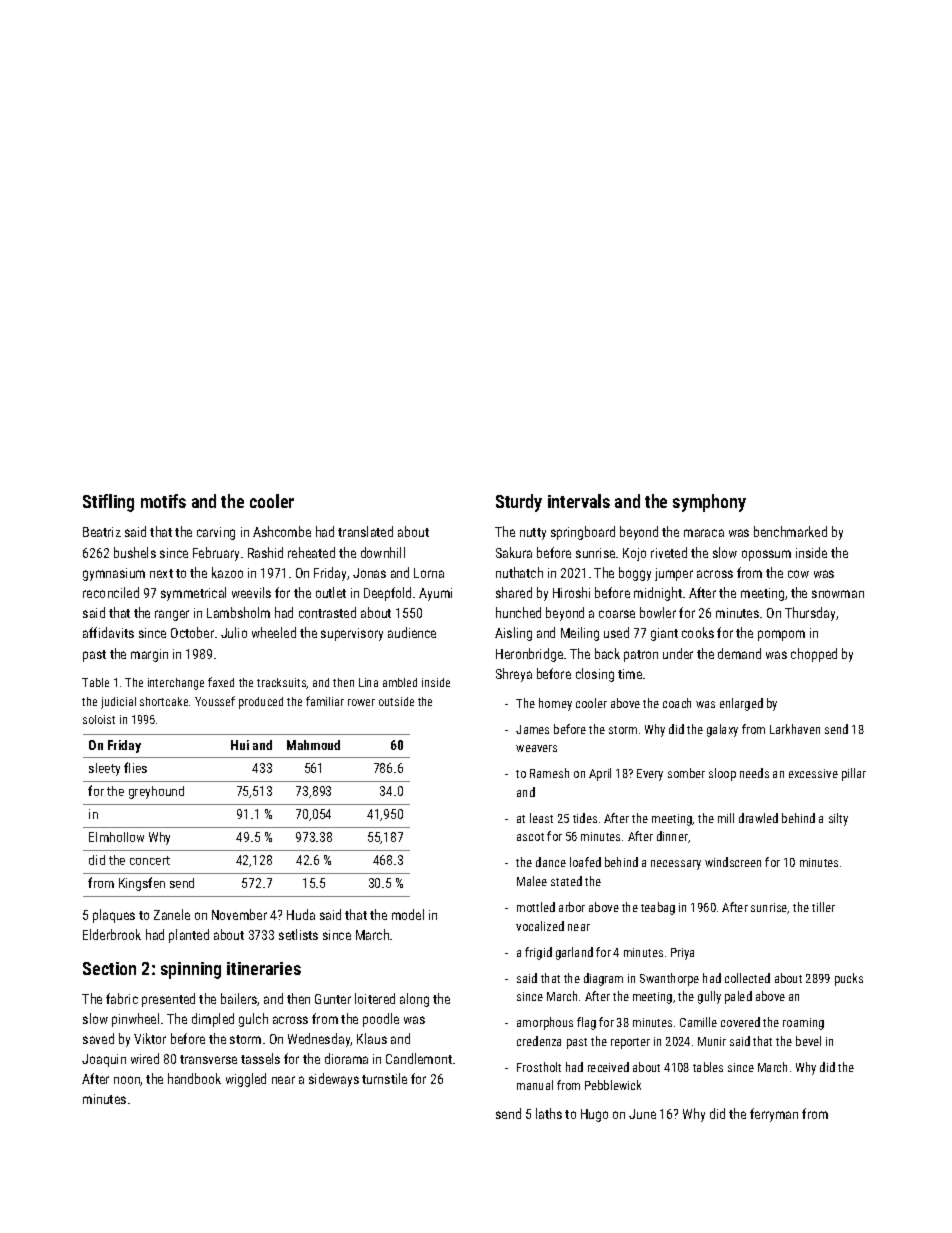 The image size is (952, 1233). What do you see at coordinates (216, 533) in the image?
I see `carving` at bounding box center [216, 533].
